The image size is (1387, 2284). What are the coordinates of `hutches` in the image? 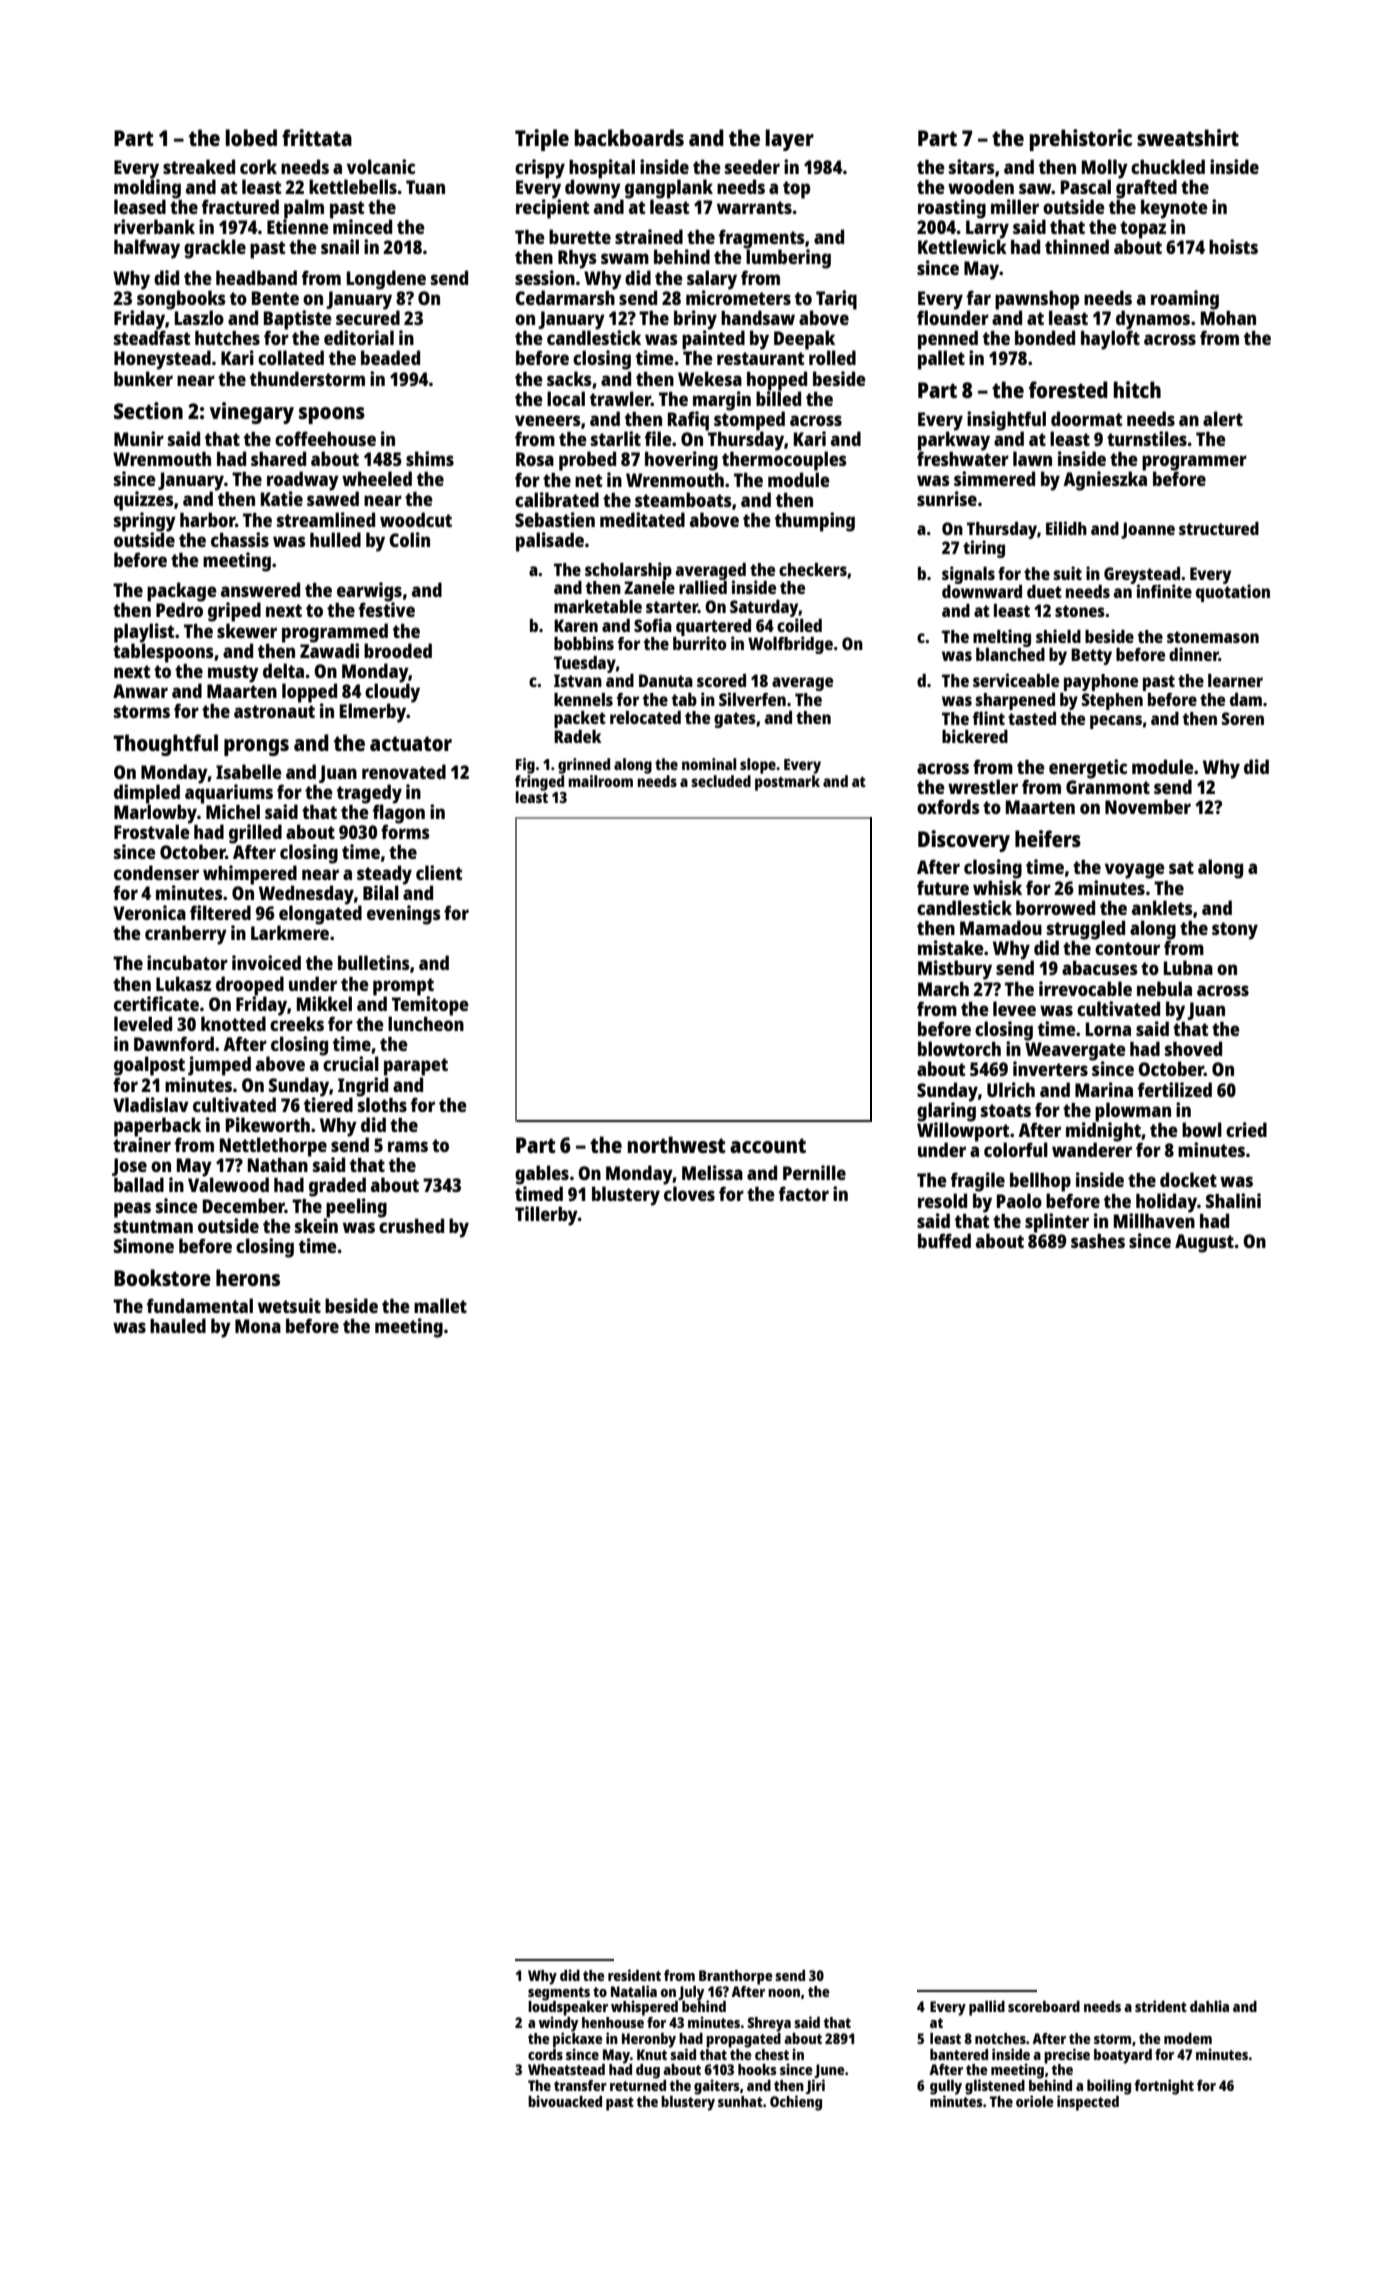 It's located at (227, 338).
